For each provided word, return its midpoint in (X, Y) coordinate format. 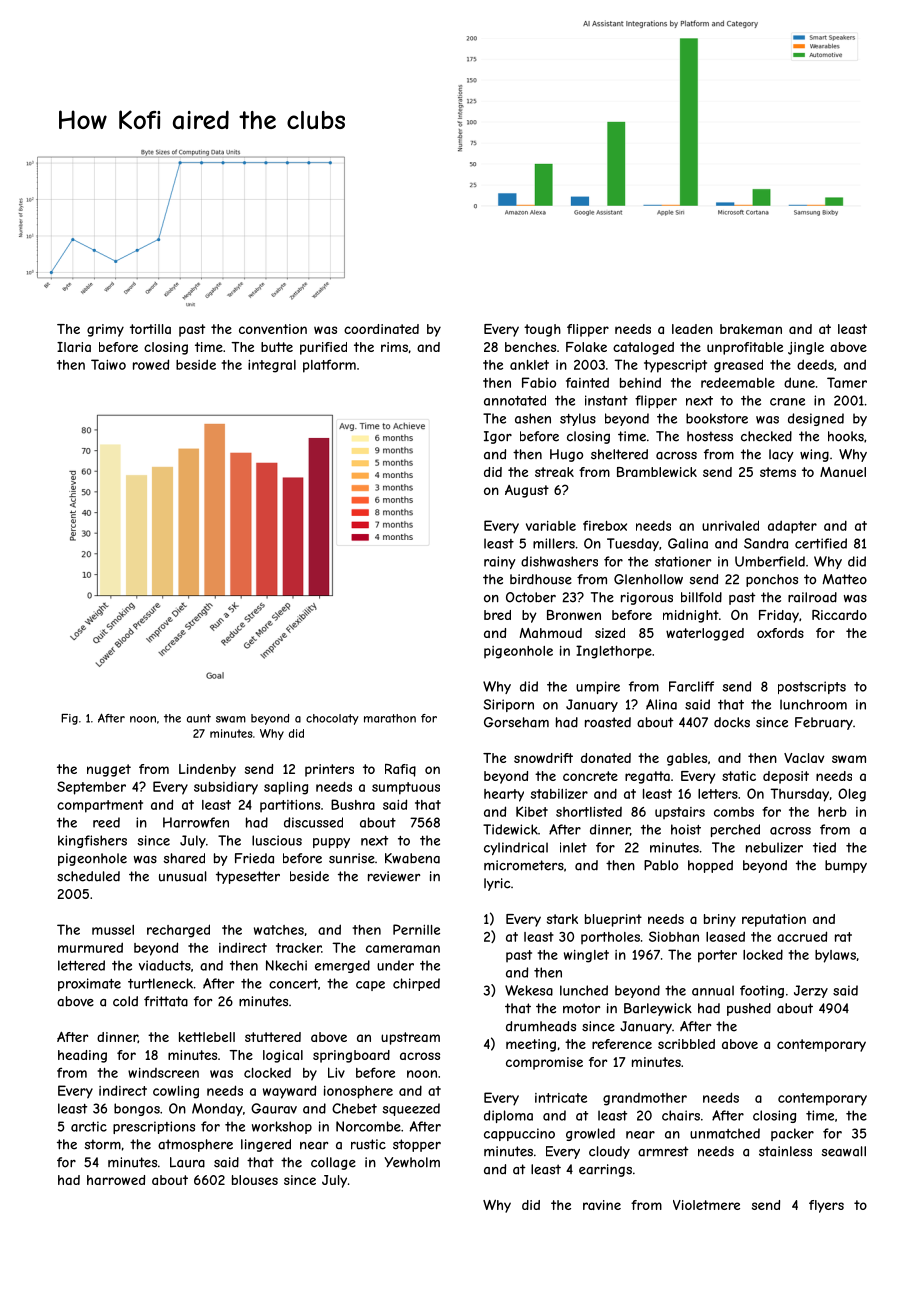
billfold (701, 597)
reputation (774, 920)
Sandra (766, 543)
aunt (199, 718)
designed (816, 419)
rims (394, 347)
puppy (331, 843)
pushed (749, 1009)
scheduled (88, 876)
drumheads (541, 1026)
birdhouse (541, 579)
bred (497, 615)
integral (272, 366)
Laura (187, 1162)
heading (82, 1056)
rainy (500, 562)
